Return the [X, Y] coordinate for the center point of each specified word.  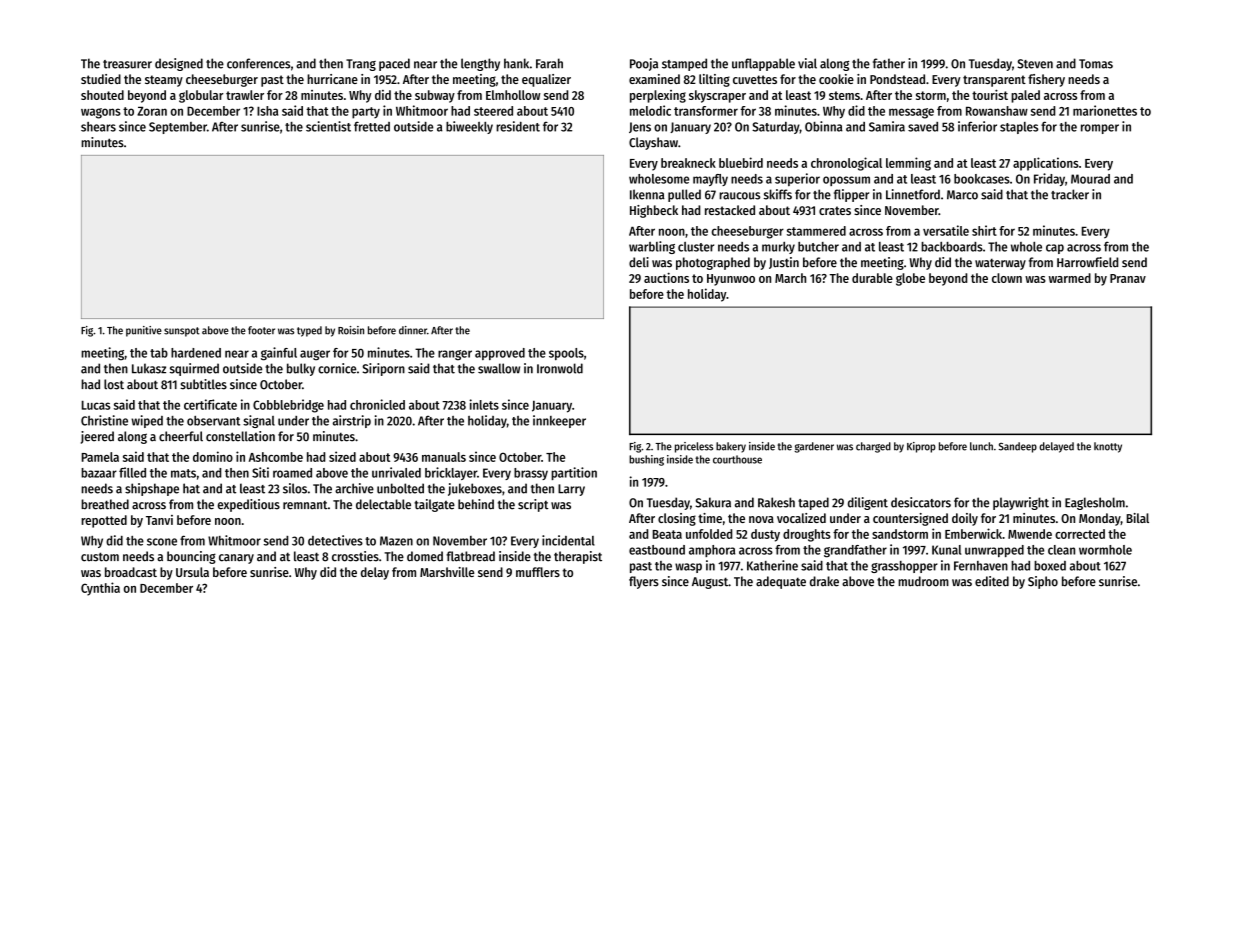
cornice [337, 368]
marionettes [1105, 110]
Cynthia [100, 589]
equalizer [546, 80]
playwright [1021, 503]
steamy [164, 81]
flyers [644, 582]
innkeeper [559, 421]
